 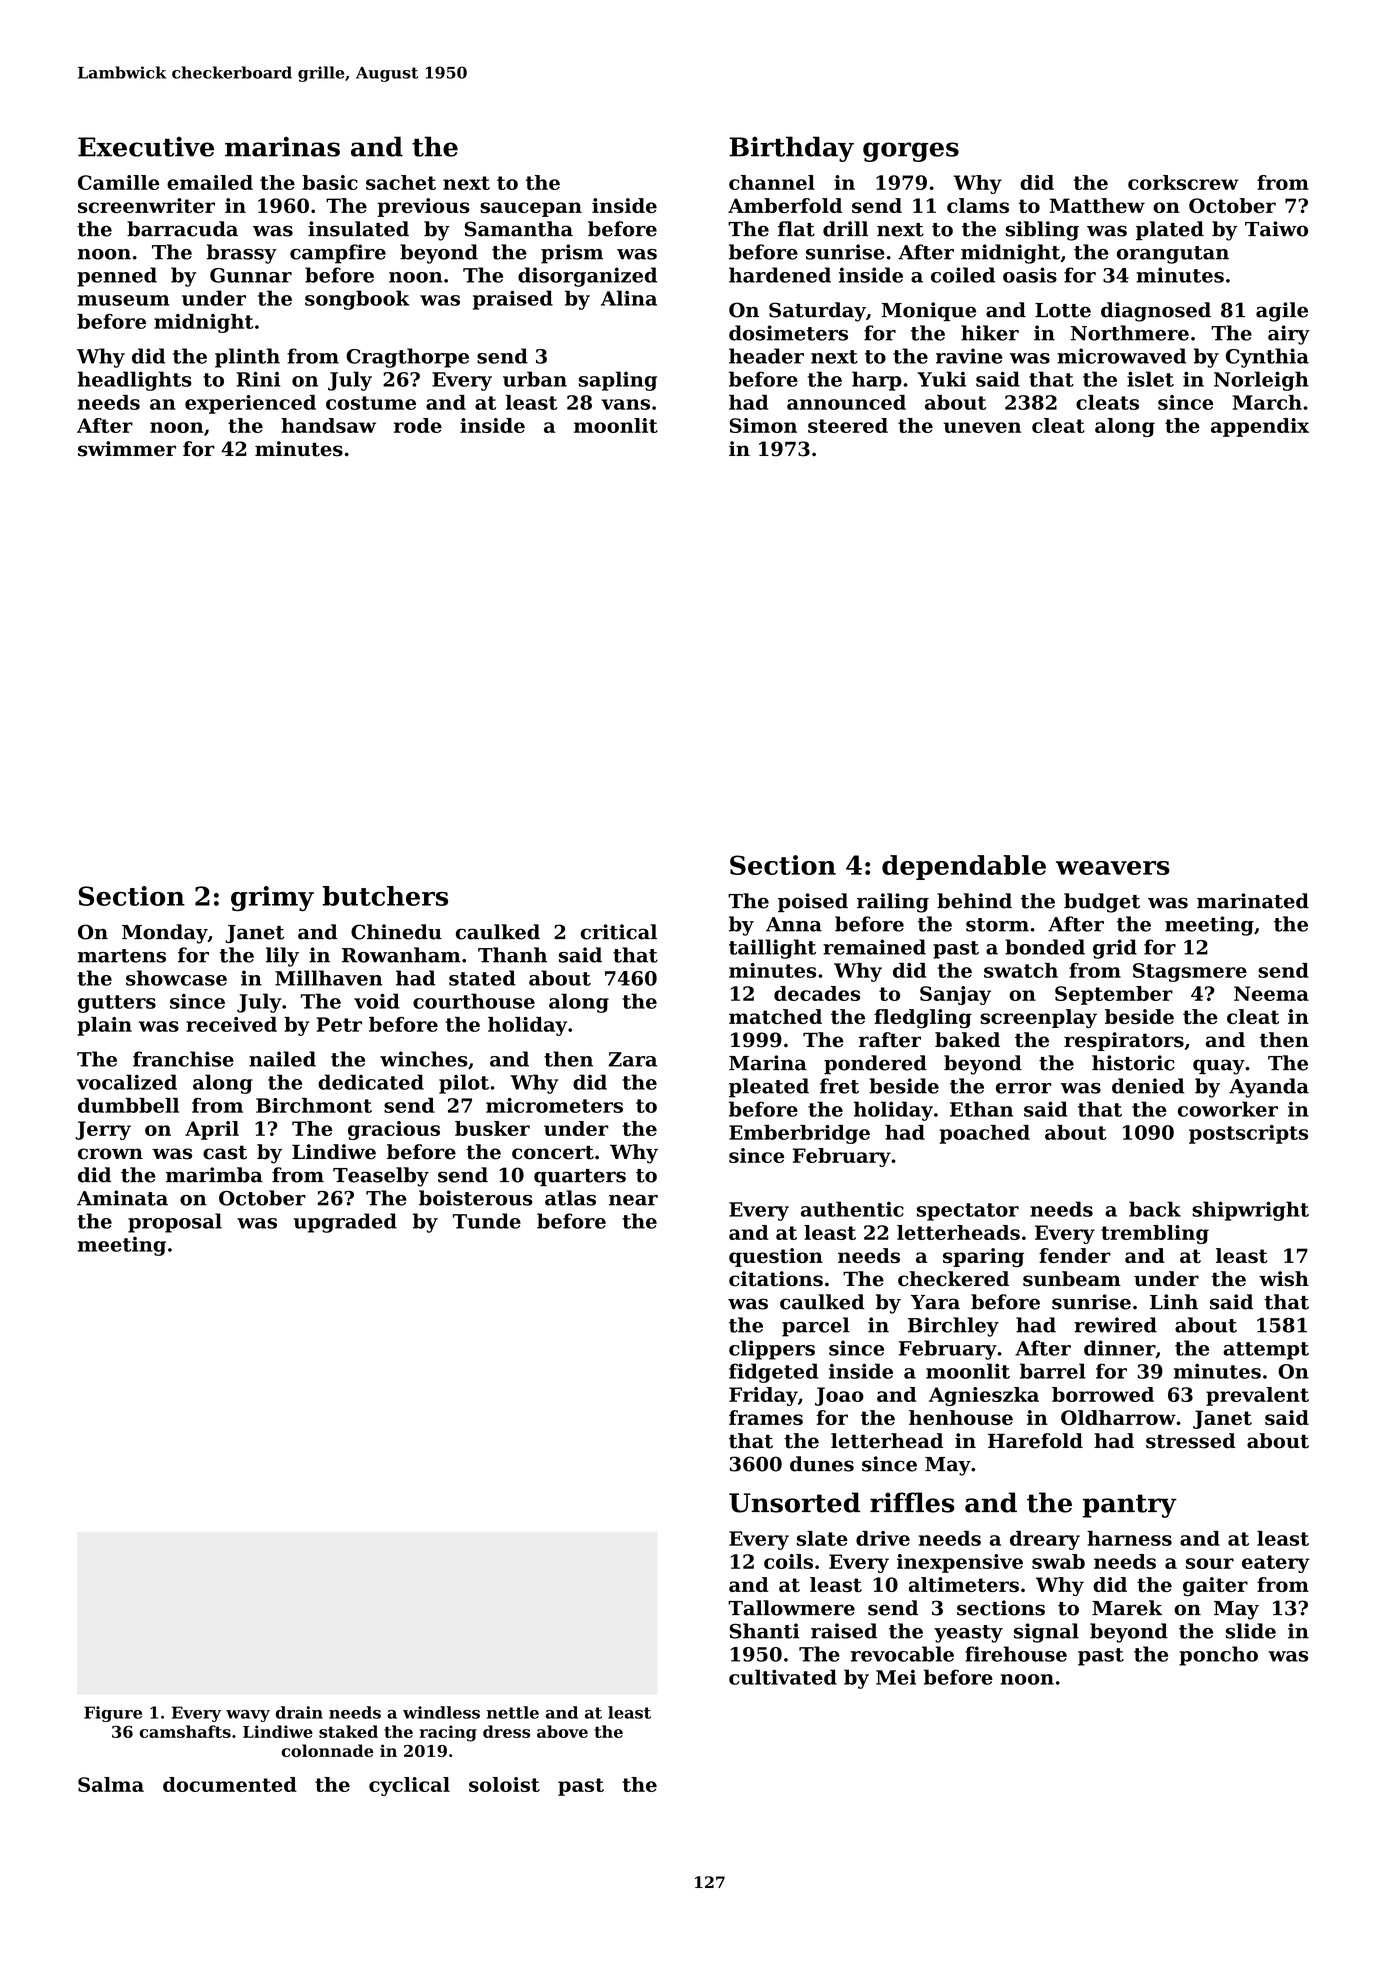 I want to click on Salma, so click(x=111, y=1784).
